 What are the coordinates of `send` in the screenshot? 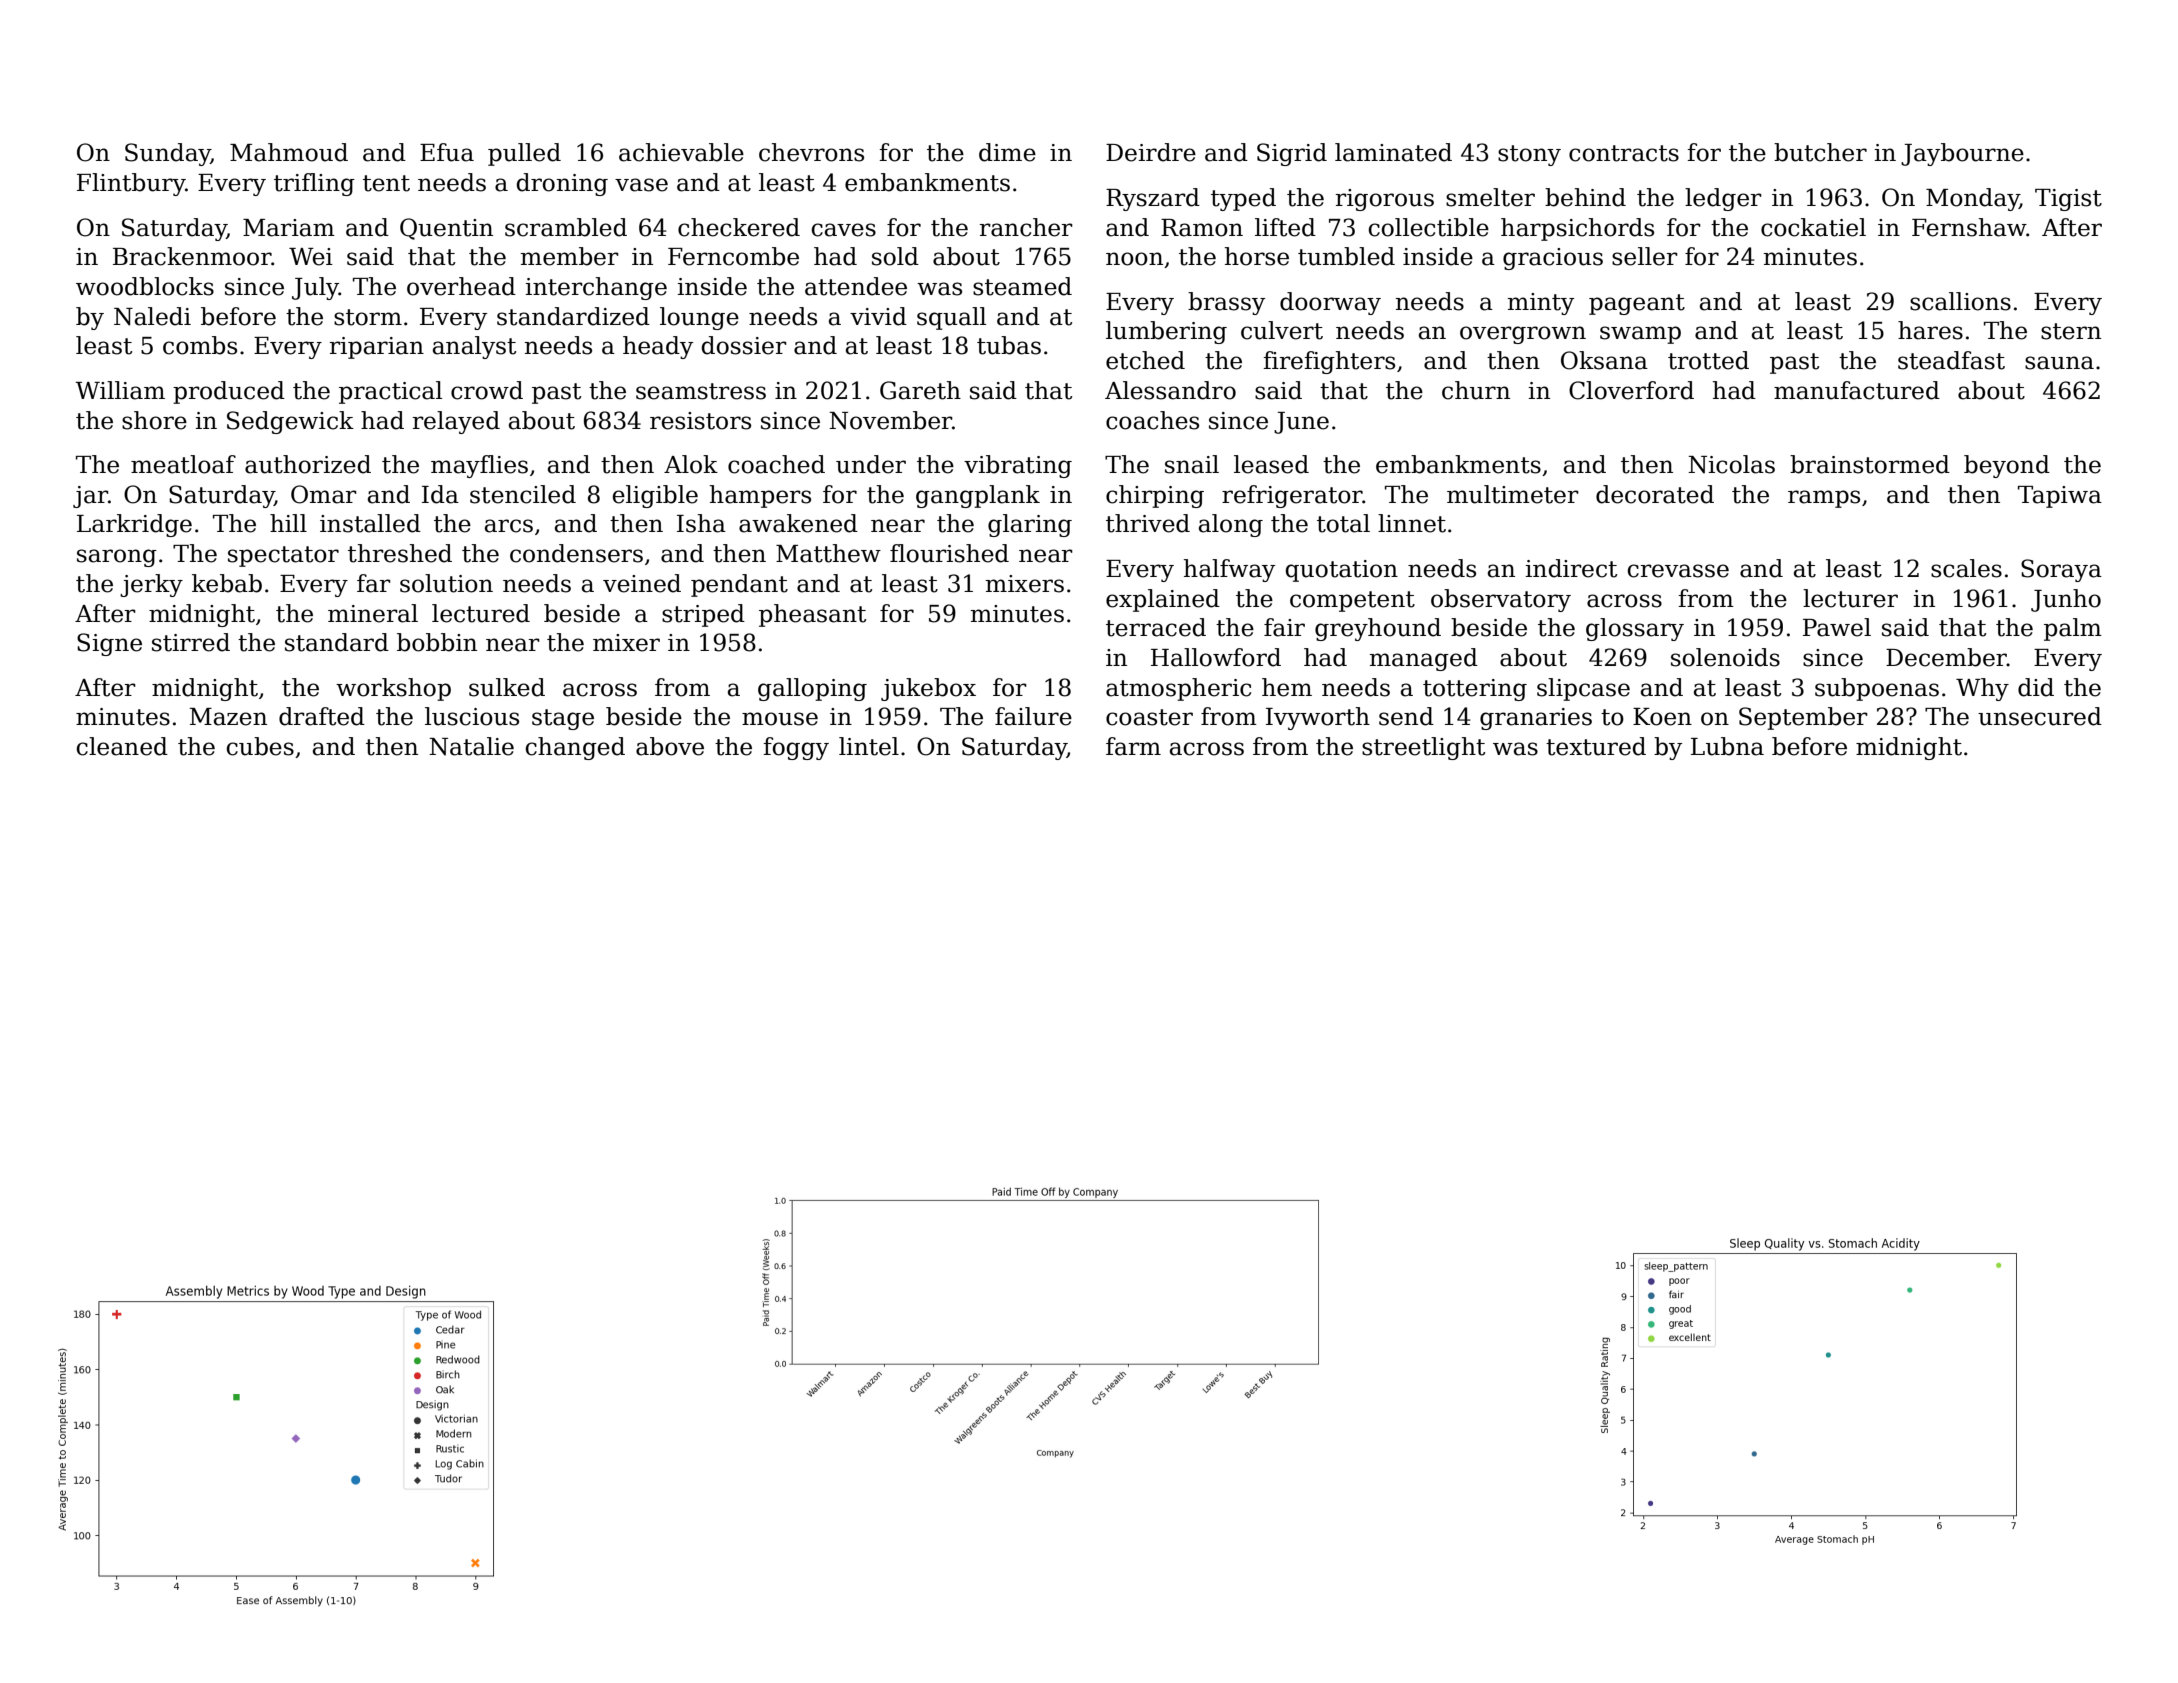 It's located at (1406, 716).
